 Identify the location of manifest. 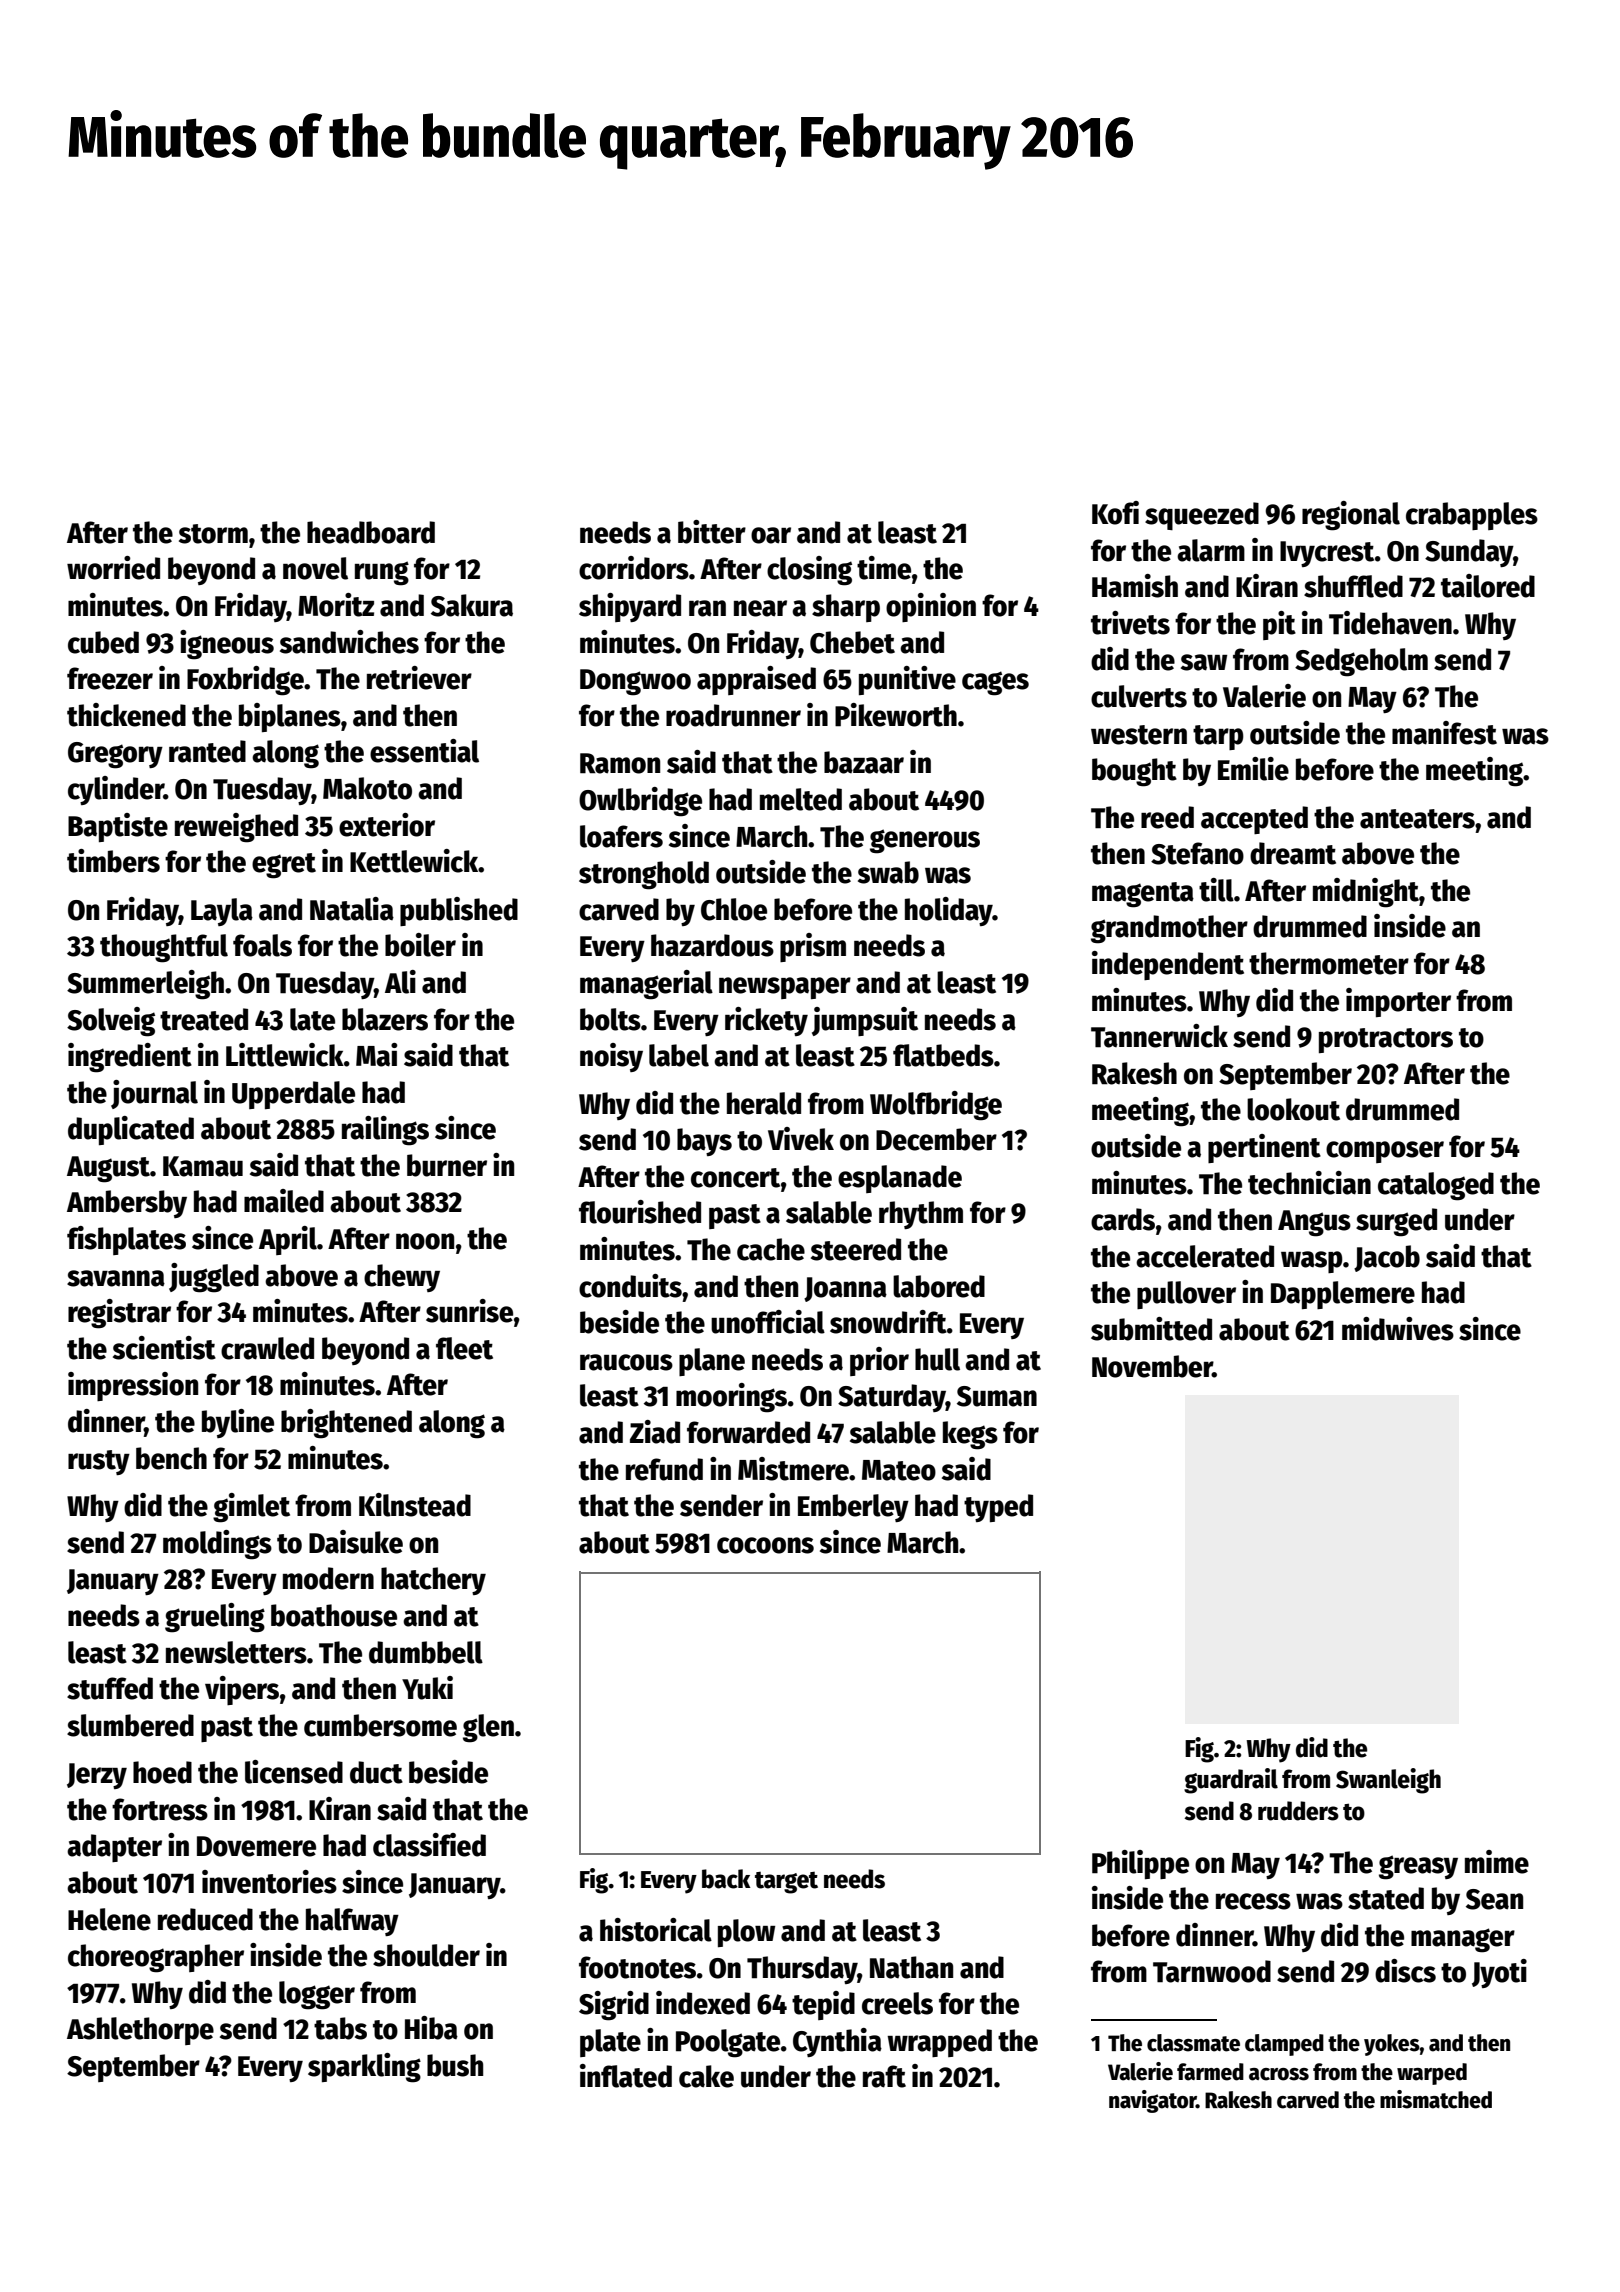
(1444, 733).
